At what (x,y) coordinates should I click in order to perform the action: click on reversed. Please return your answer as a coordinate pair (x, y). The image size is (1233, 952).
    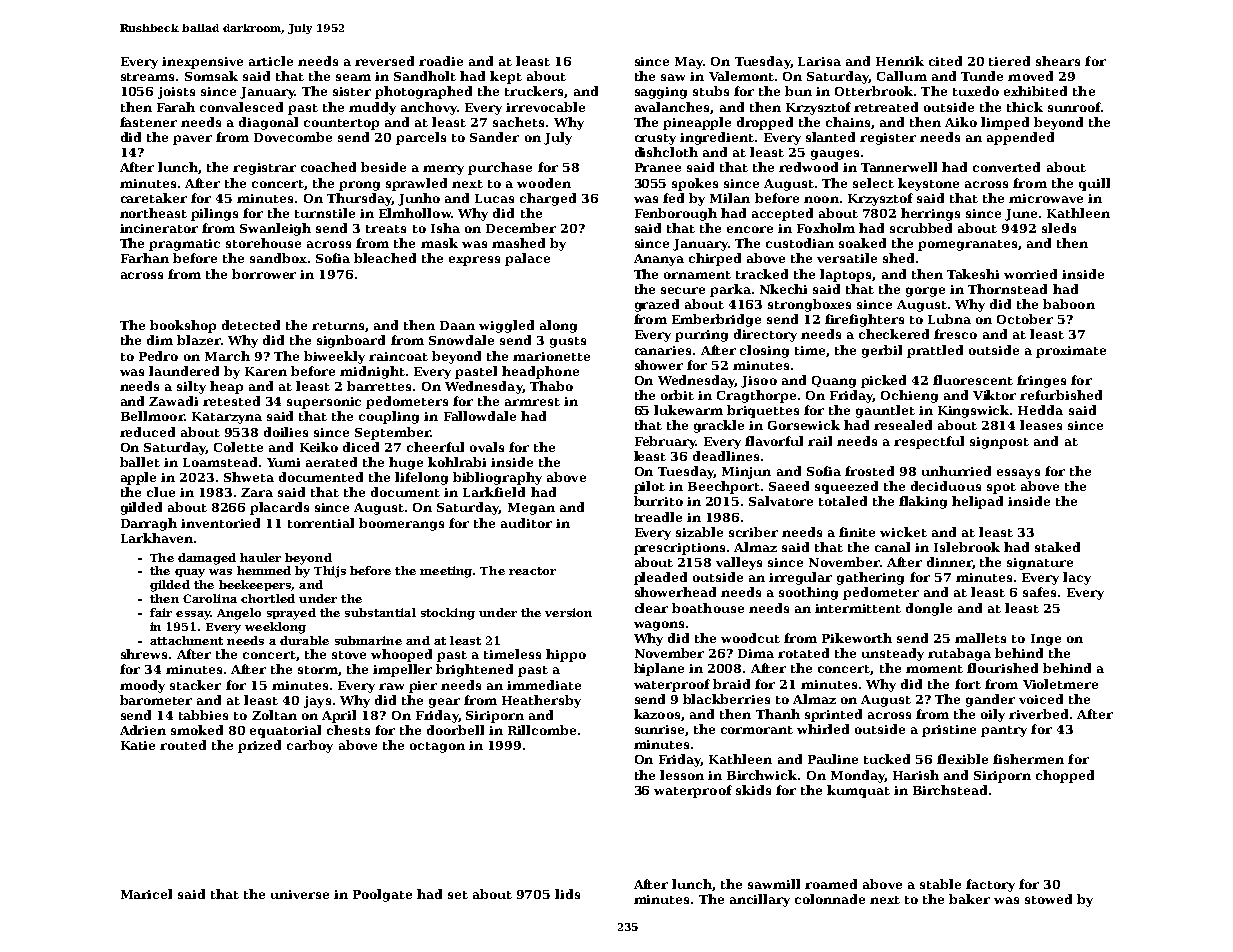
    Looking at the image, I should click on (384, 61).
